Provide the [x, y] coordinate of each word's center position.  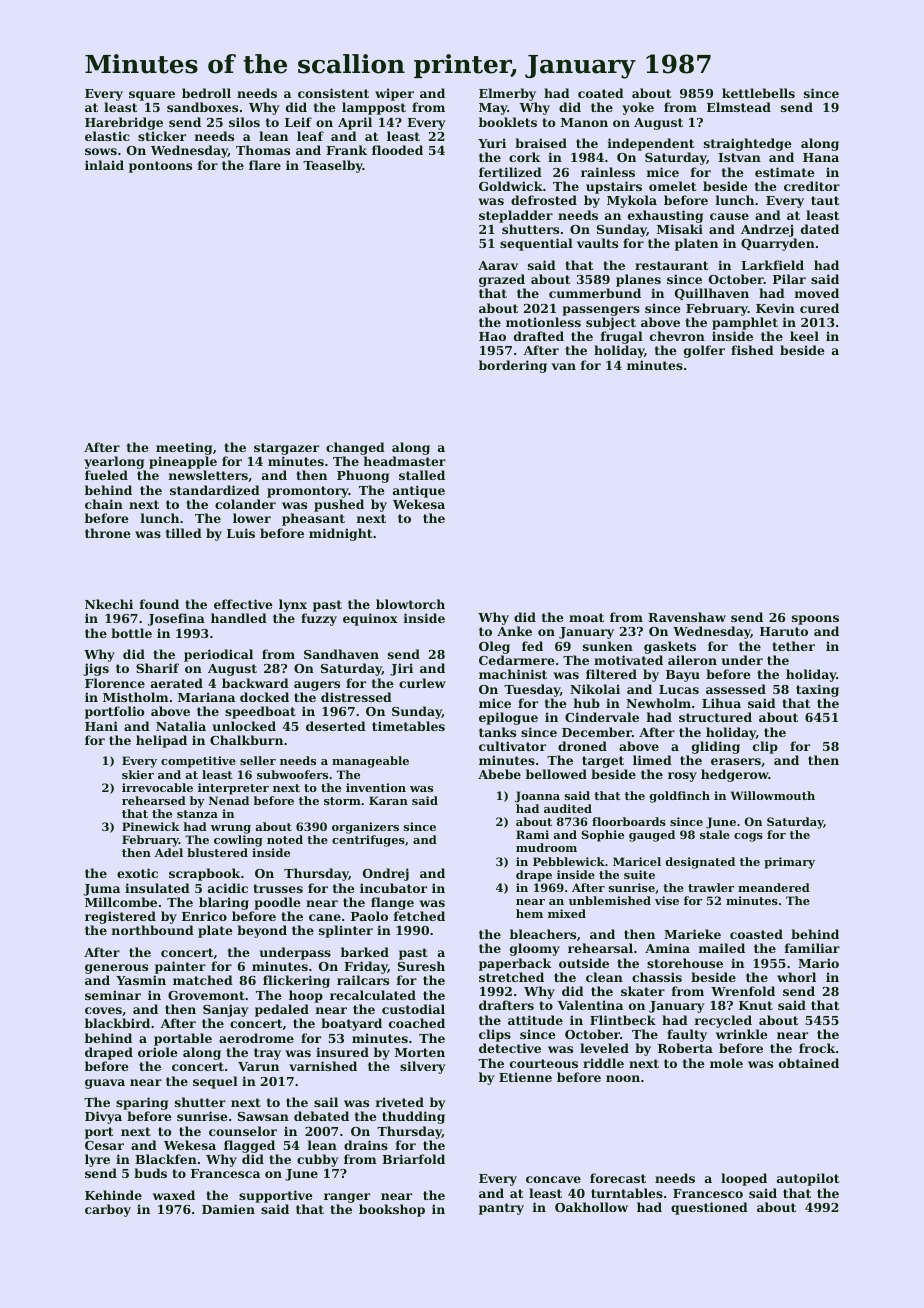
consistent [333, 93]
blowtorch [410, 604]
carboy [108, 1210]
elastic [107, 136]
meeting [184, 448]
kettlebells [758, 93]
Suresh [421, 966]
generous [116, 969]
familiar [812, 948]
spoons [815, 620]
